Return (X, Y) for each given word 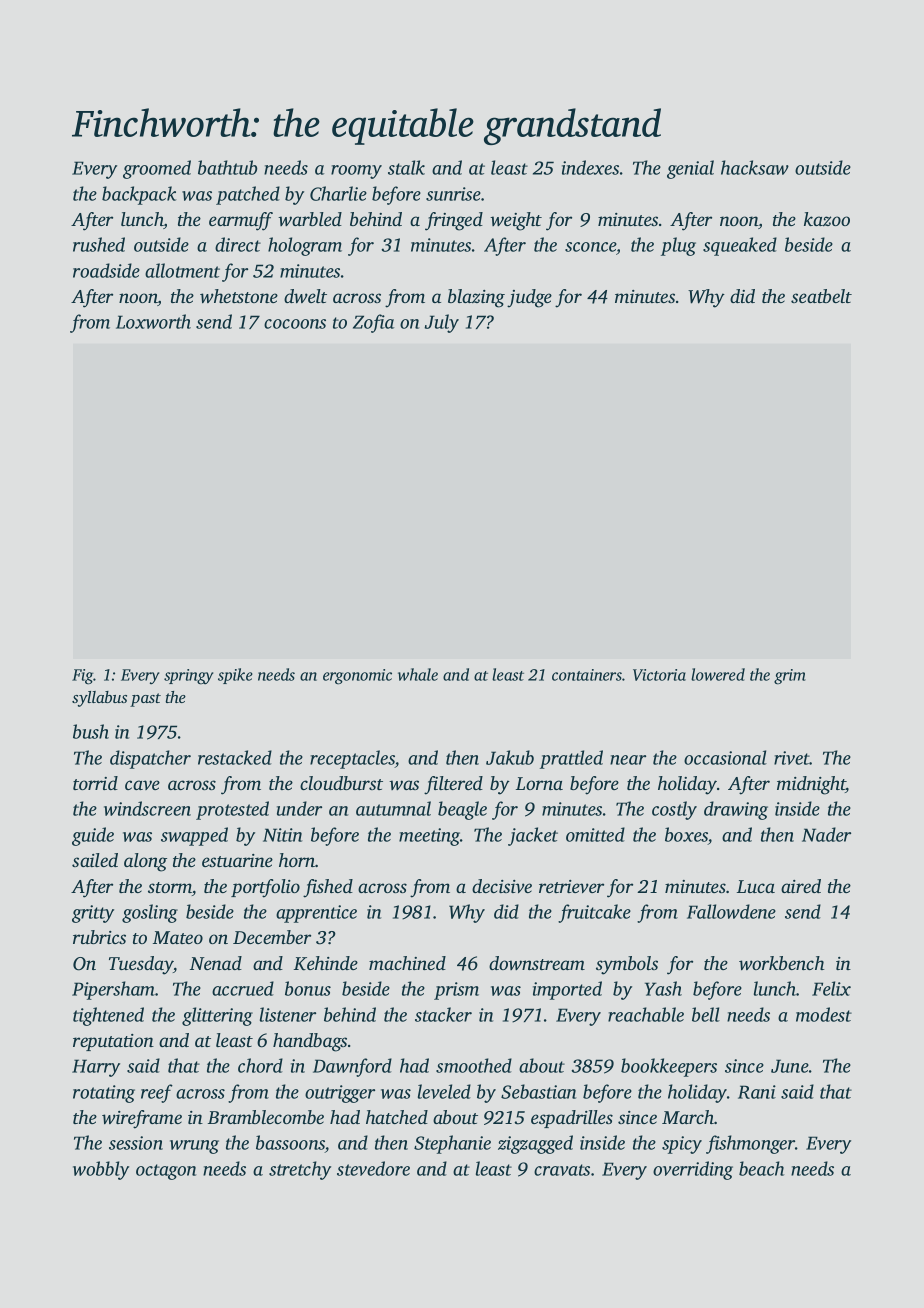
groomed (157, 169)
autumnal (393, 808)
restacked (235, 757)
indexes (590, 167)
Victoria (659, 675)
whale (418, 674)
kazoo (827, 219)
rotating (104, 1094)
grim (790, 677)
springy (188, 677)
